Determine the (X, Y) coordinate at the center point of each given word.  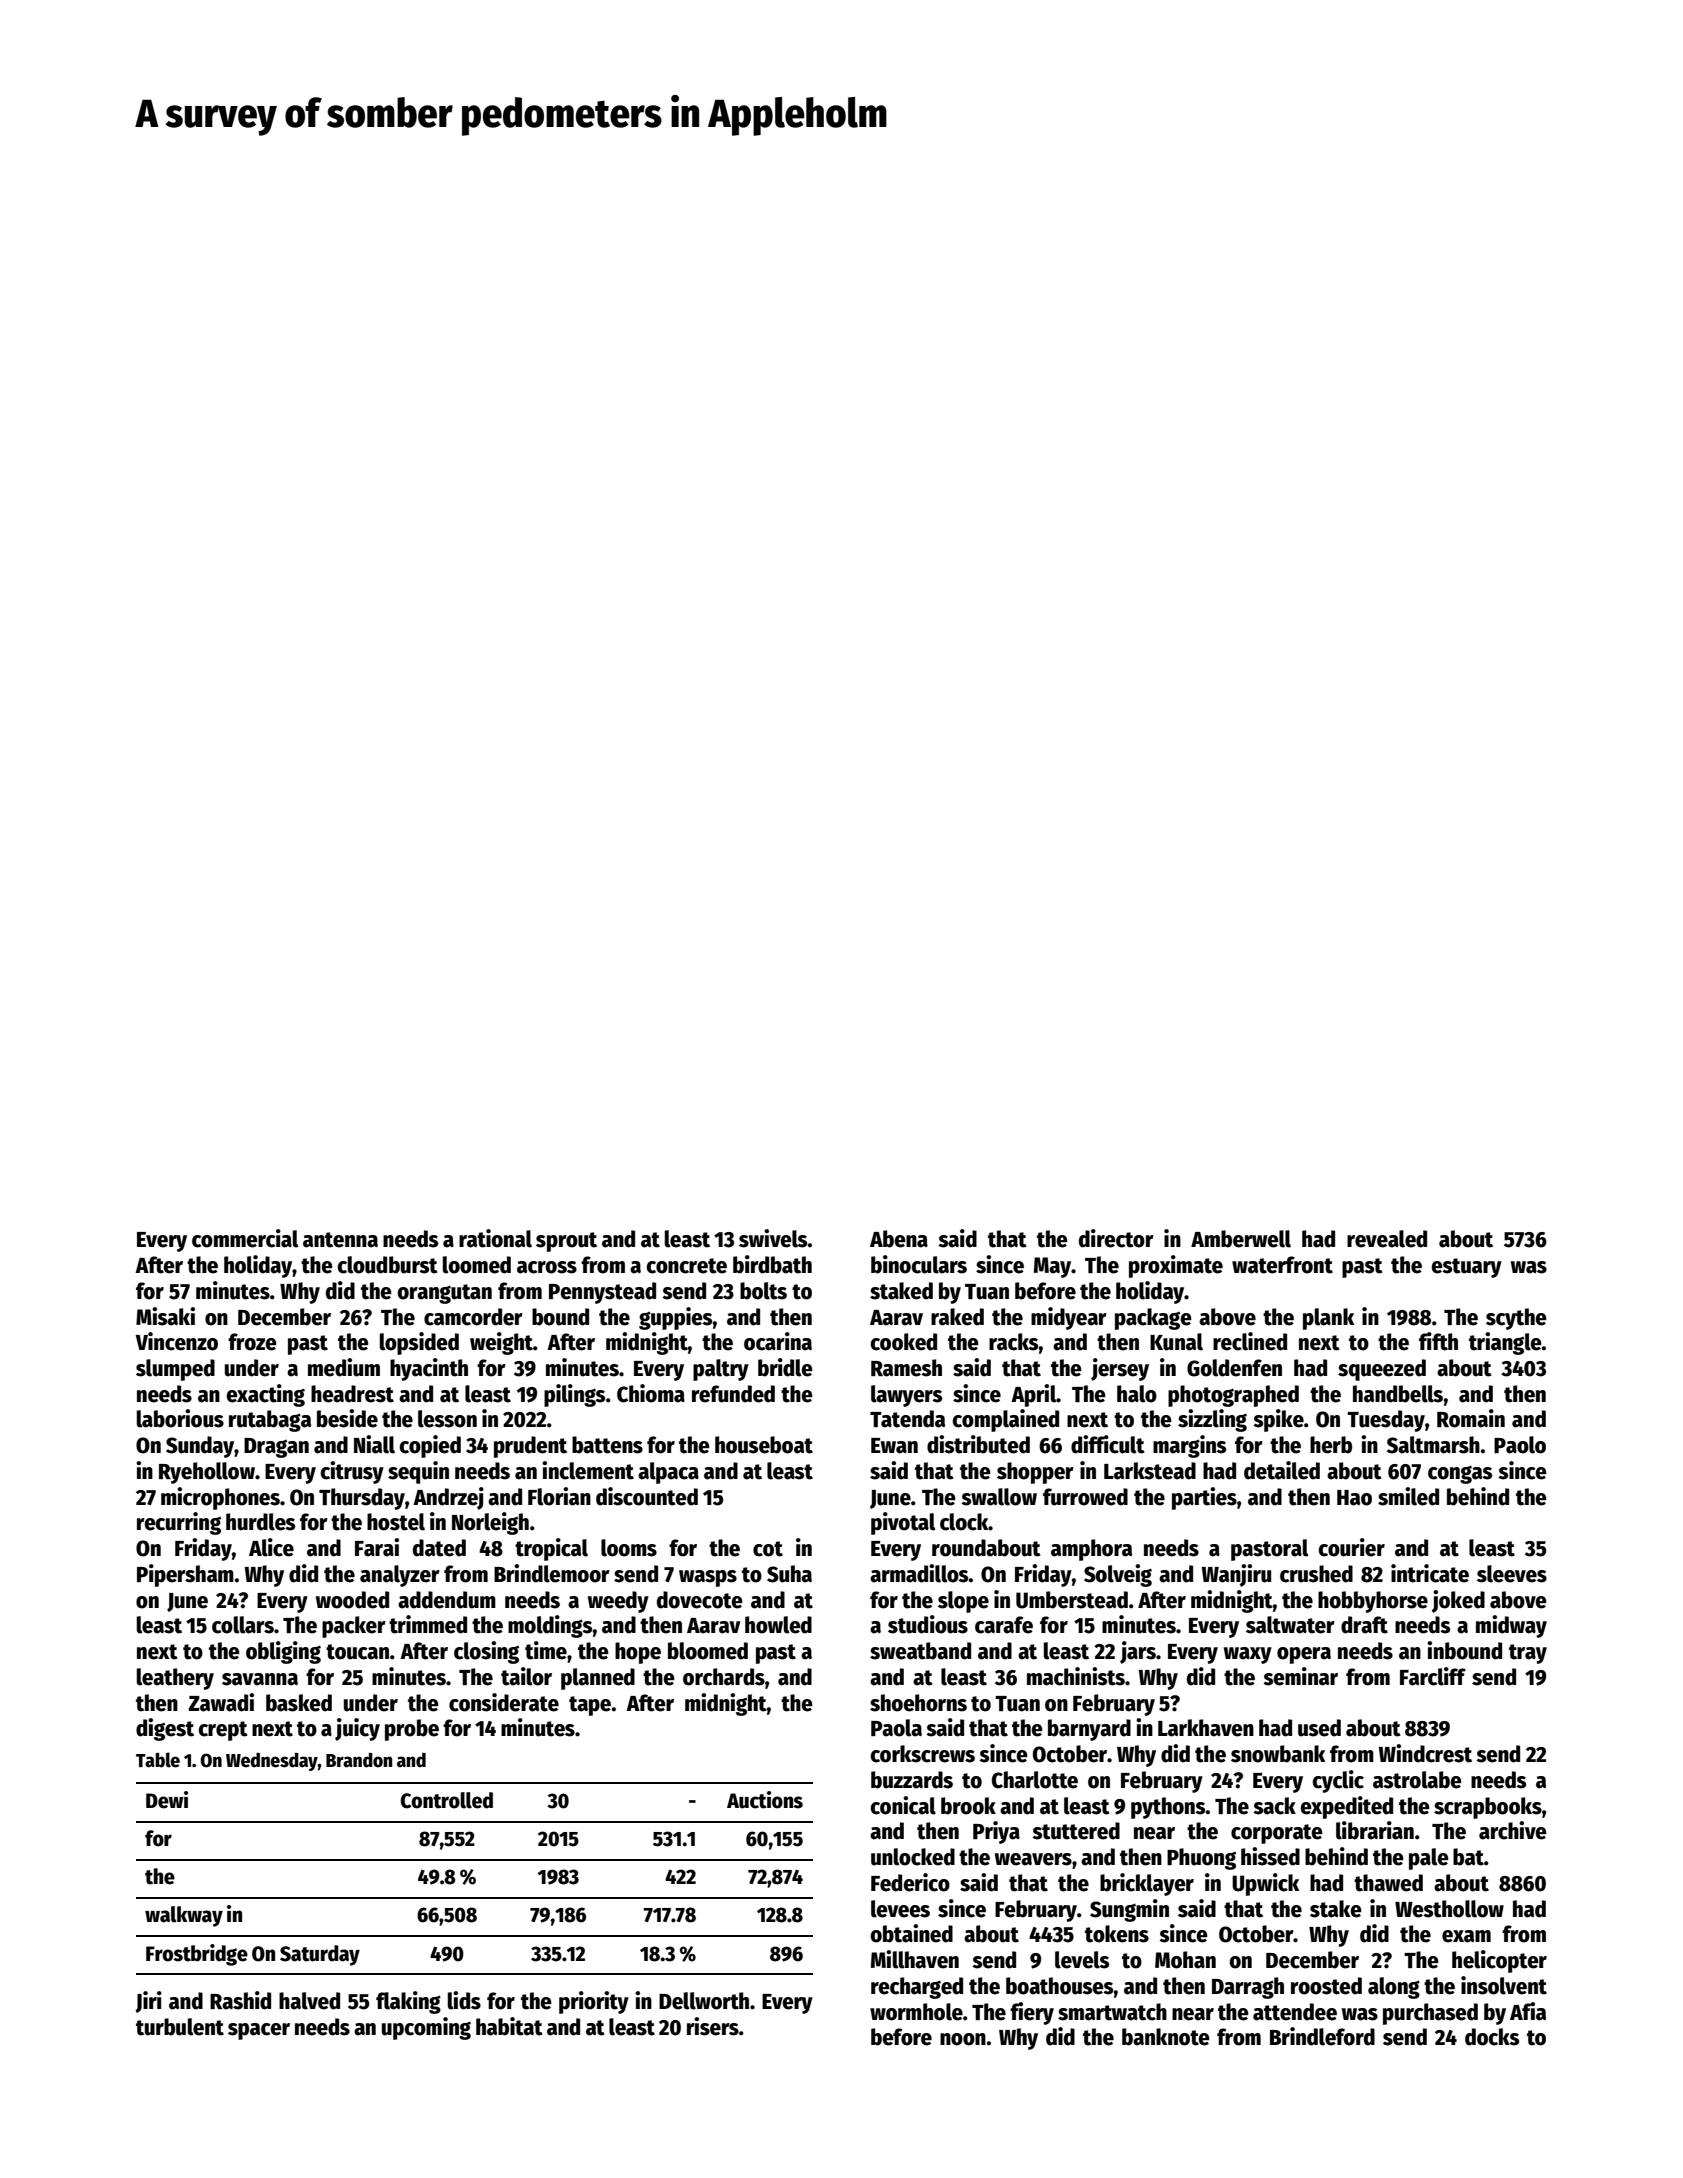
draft (1364, 1625)
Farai (377, 1547)
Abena (899, 1239)
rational (495, 1238)
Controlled (447, 1800)
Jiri (148, 2002)
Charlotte (1035, 1780)
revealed (1387, 1239)
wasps (708, 1578)
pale (1429, 1859)
